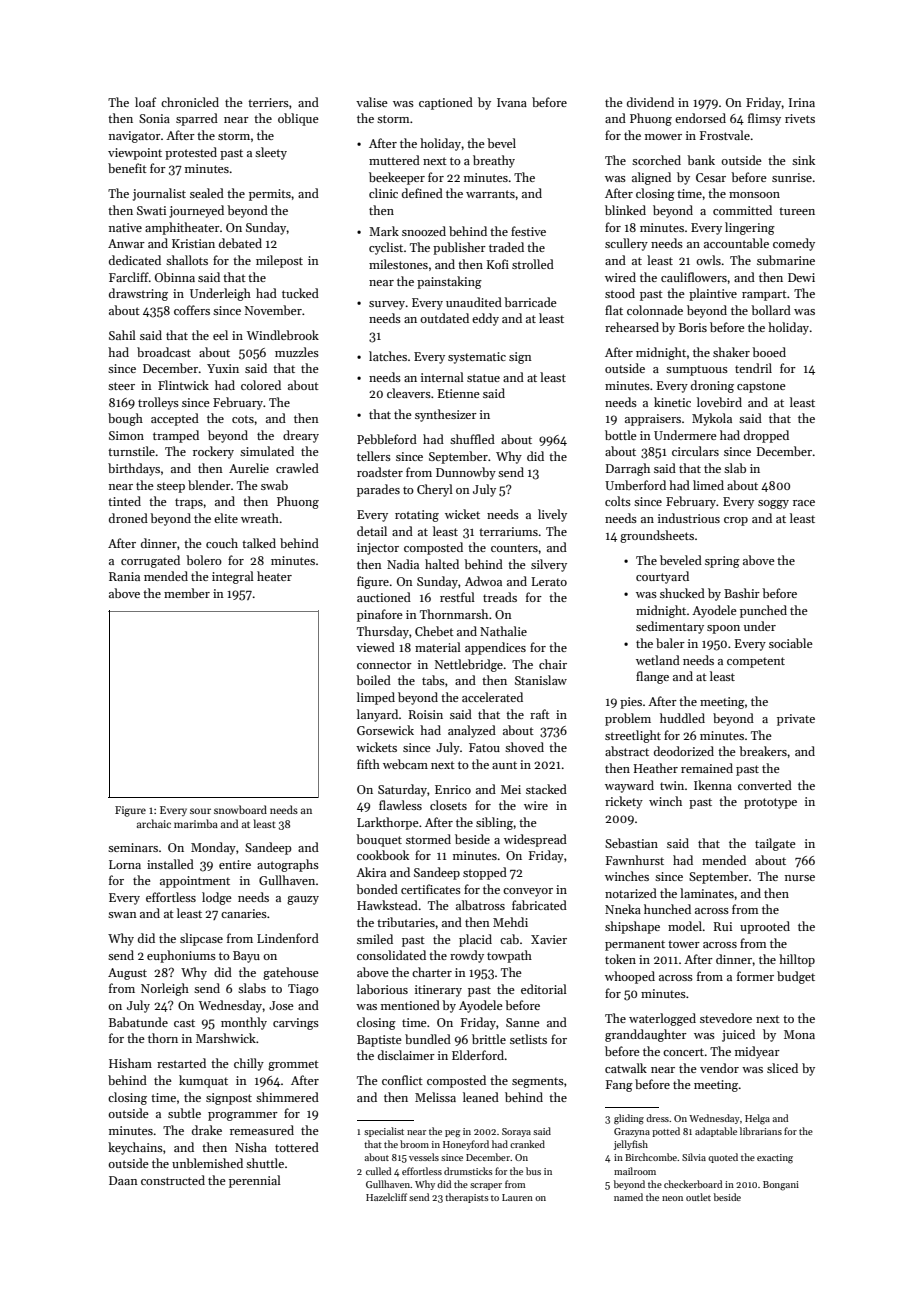 The image size is (924, 1308). Describe the element at coordinates (154, 118) in the image. I see `Sonia` at that location.
